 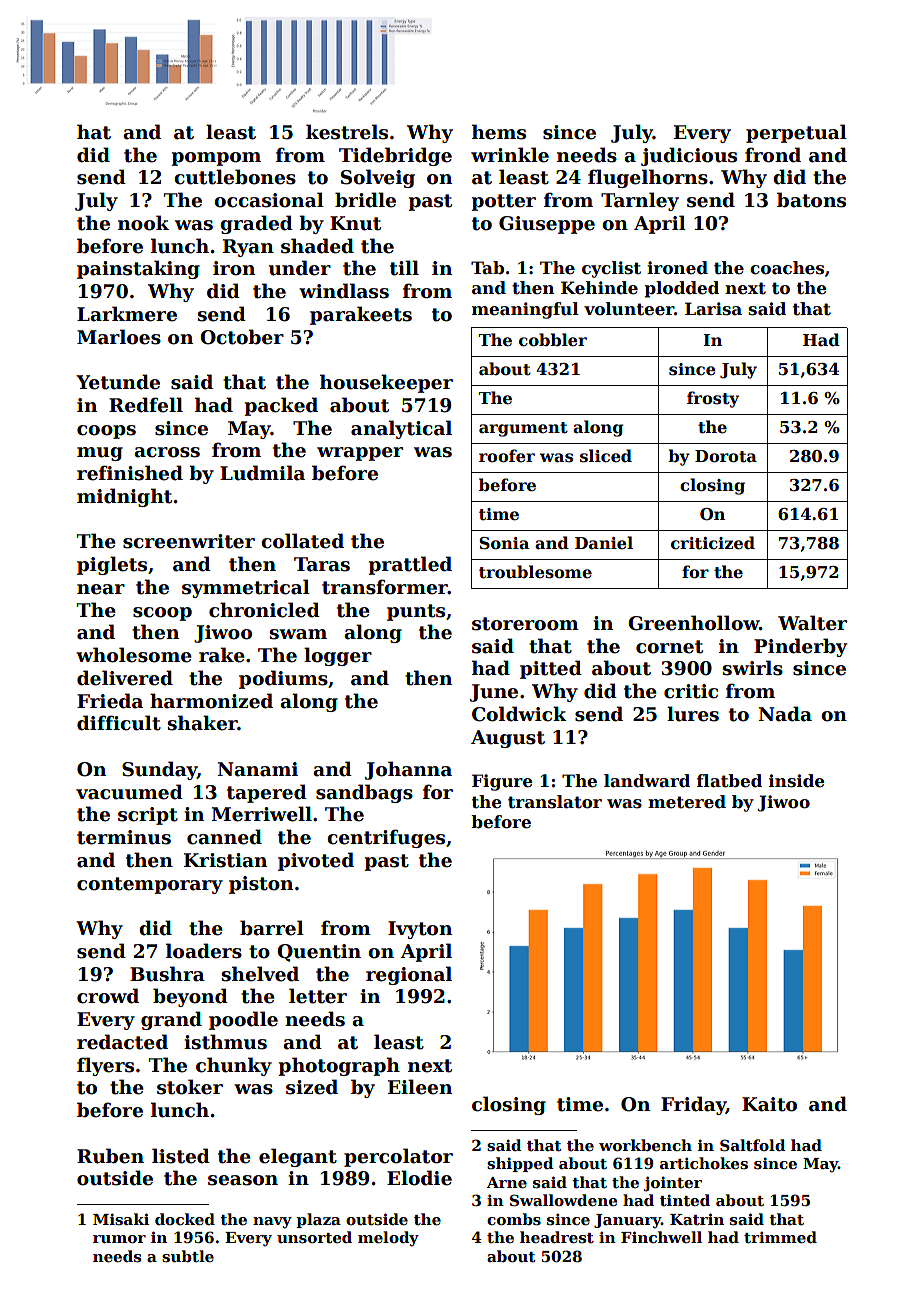 What do you see at coordinates (264, 610) in the document?
I see `chronicled` at bounding box center [264, 610].
